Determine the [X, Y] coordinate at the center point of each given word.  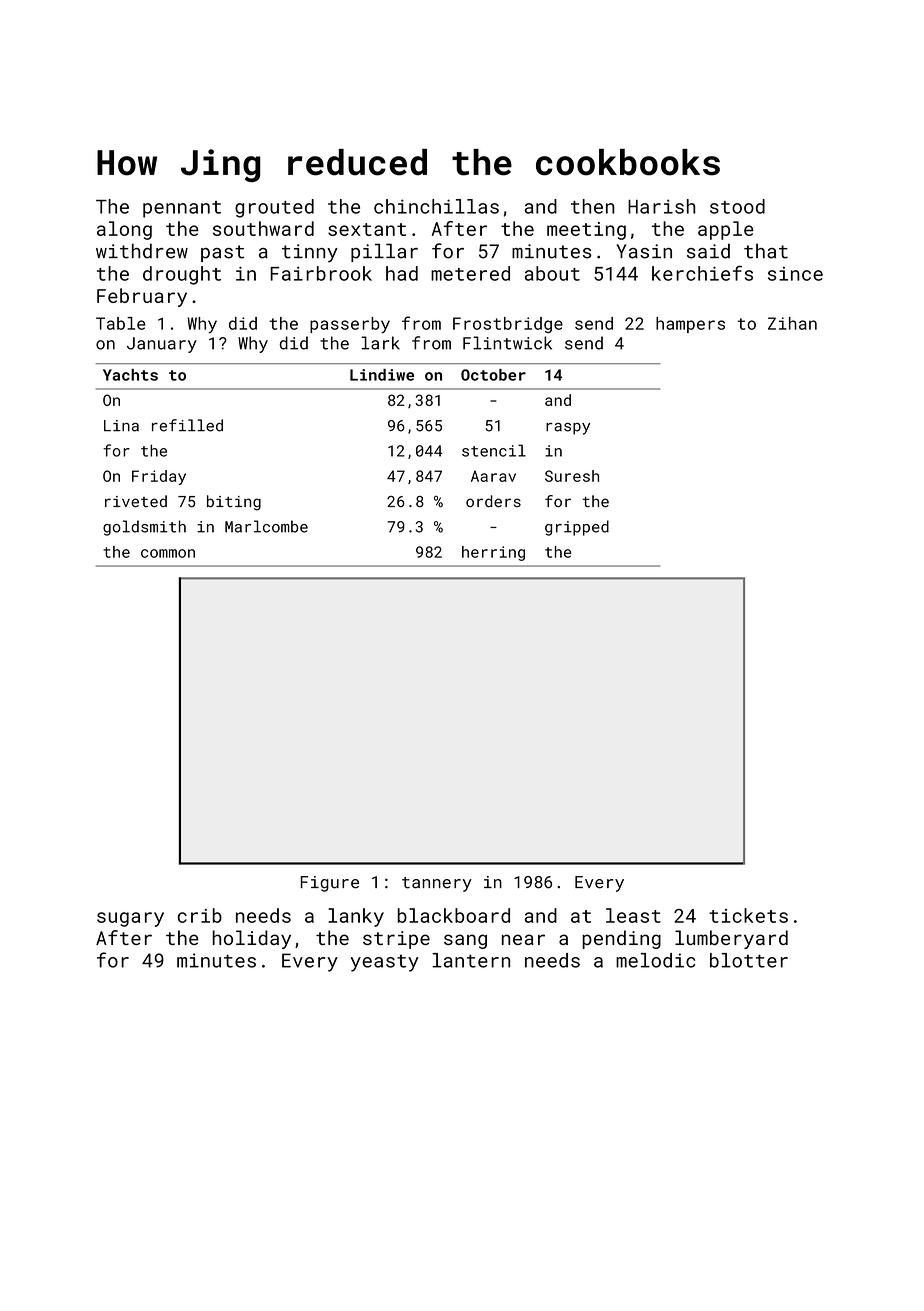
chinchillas [436, 206]
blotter [749, 960]
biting [234, 503]
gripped [577, 528]
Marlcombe [266, 526]
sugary [130, 919]
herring [493, 553]
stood [737, 206]
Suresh [572, 476]
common [168, 553]
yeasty [385, 963]
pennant [182, 209]
